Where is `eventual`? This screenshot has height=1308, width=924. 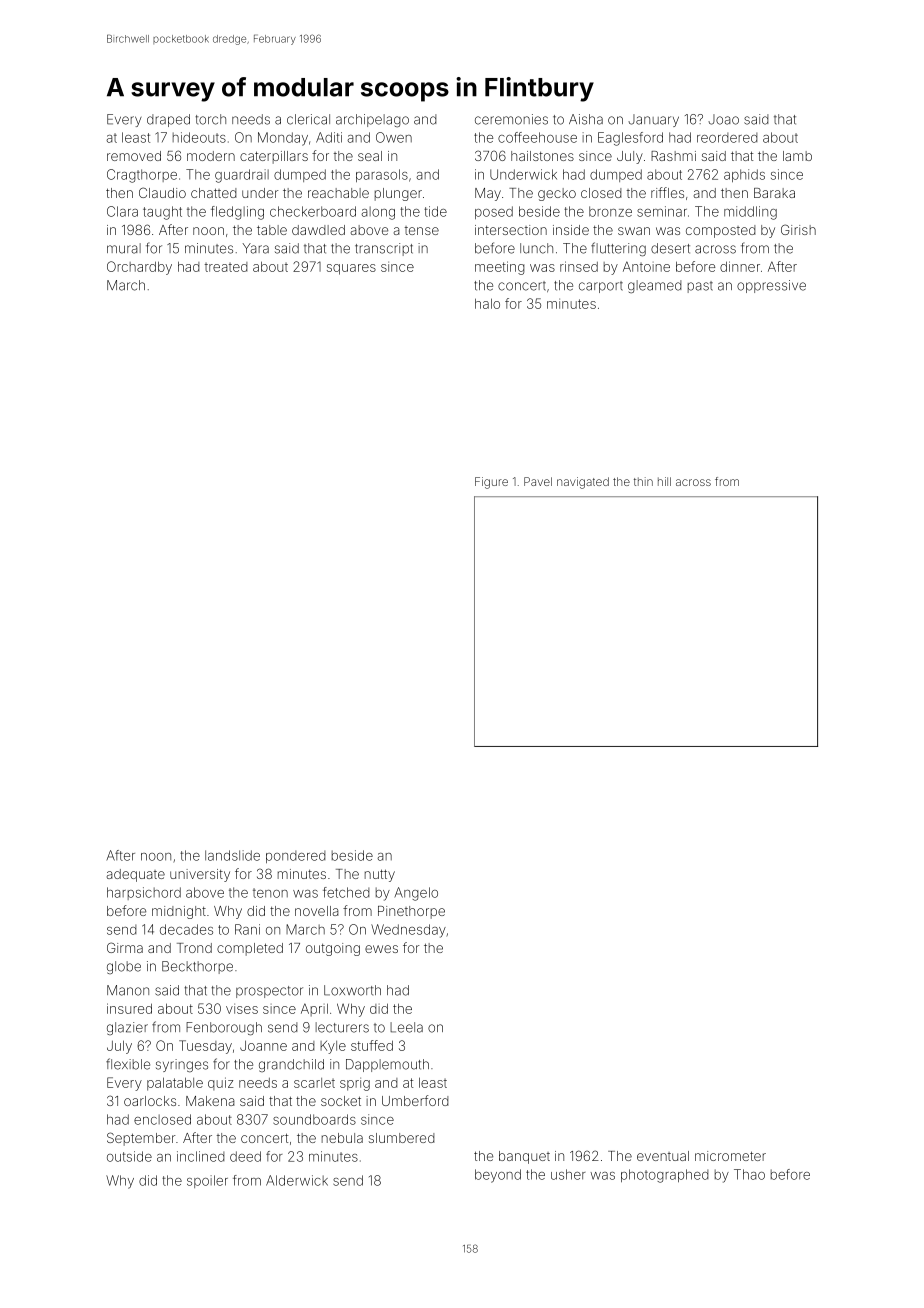 eventual is located at coordinates (663, 1156).
